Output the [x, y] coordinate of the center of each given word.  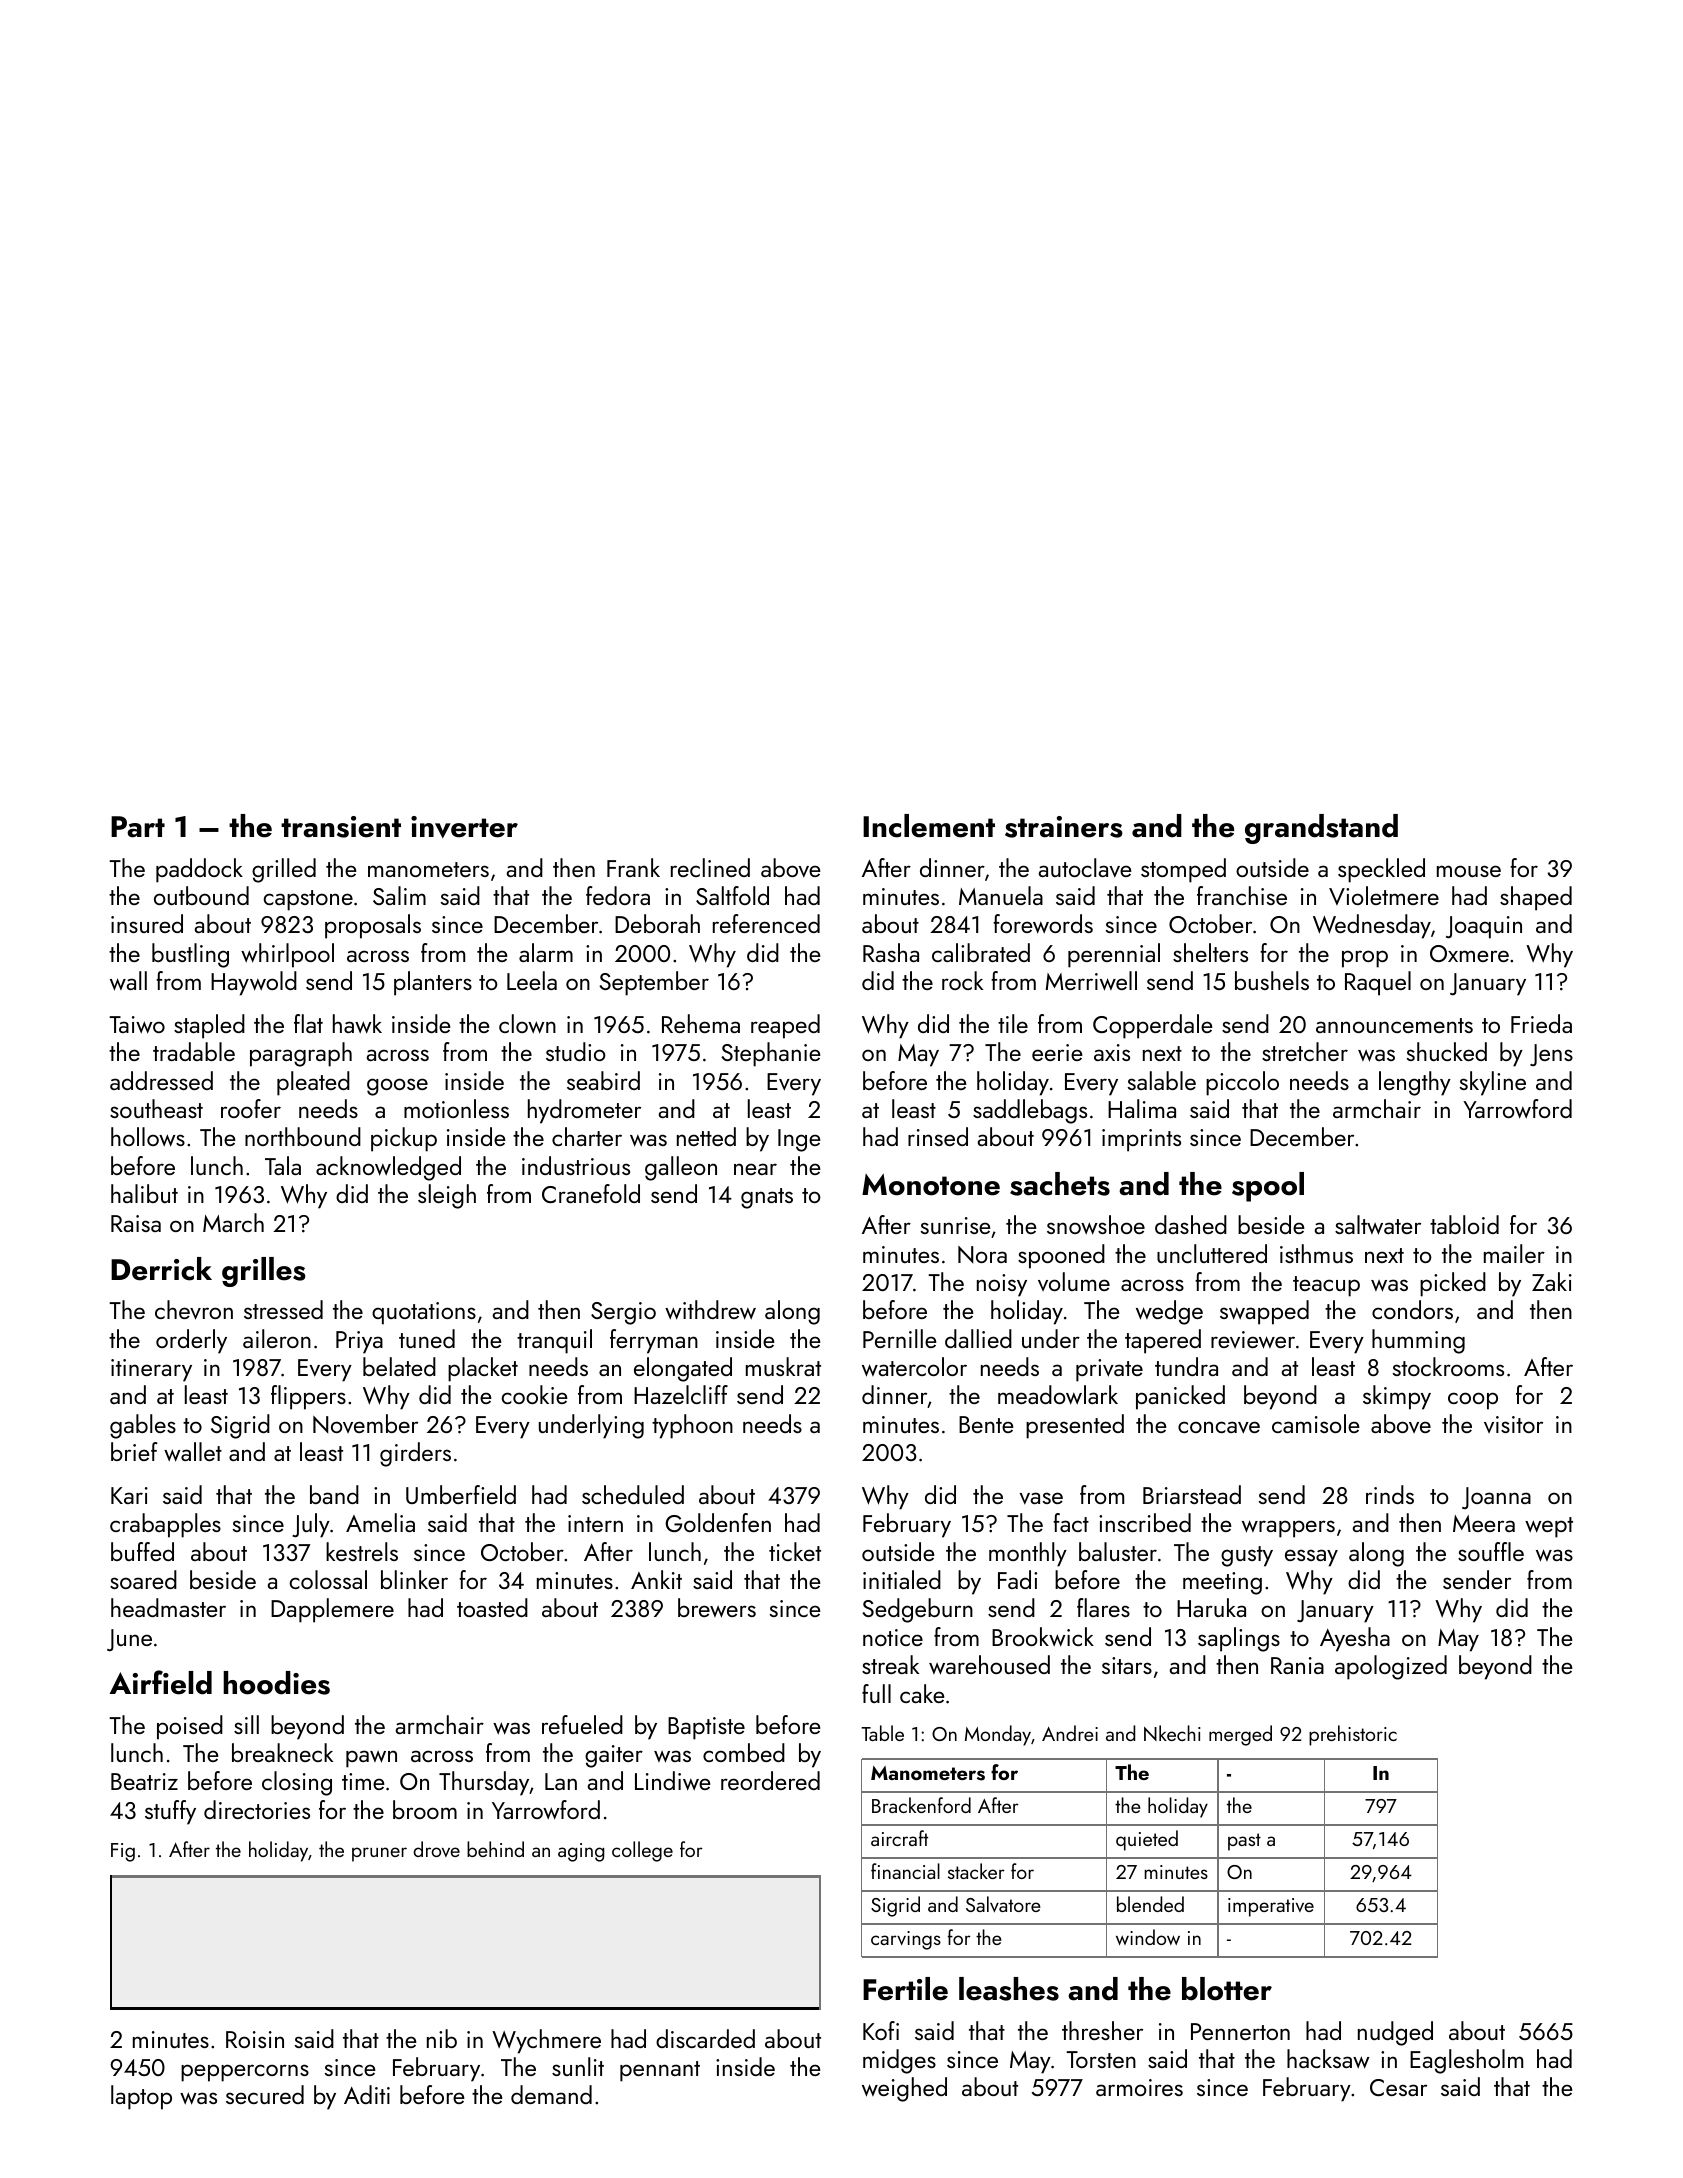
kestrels [362, 1551]
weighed [904, 2089]
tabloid [1464, 1224]
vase [1041, 1498]
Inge [799, 1140]
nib [442, 2038]
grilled [284, 870]
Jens [1551, 1055]
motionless [456, 1108]
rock [962, 980]
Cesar [1398, 2087]
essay [1311, 1558]
